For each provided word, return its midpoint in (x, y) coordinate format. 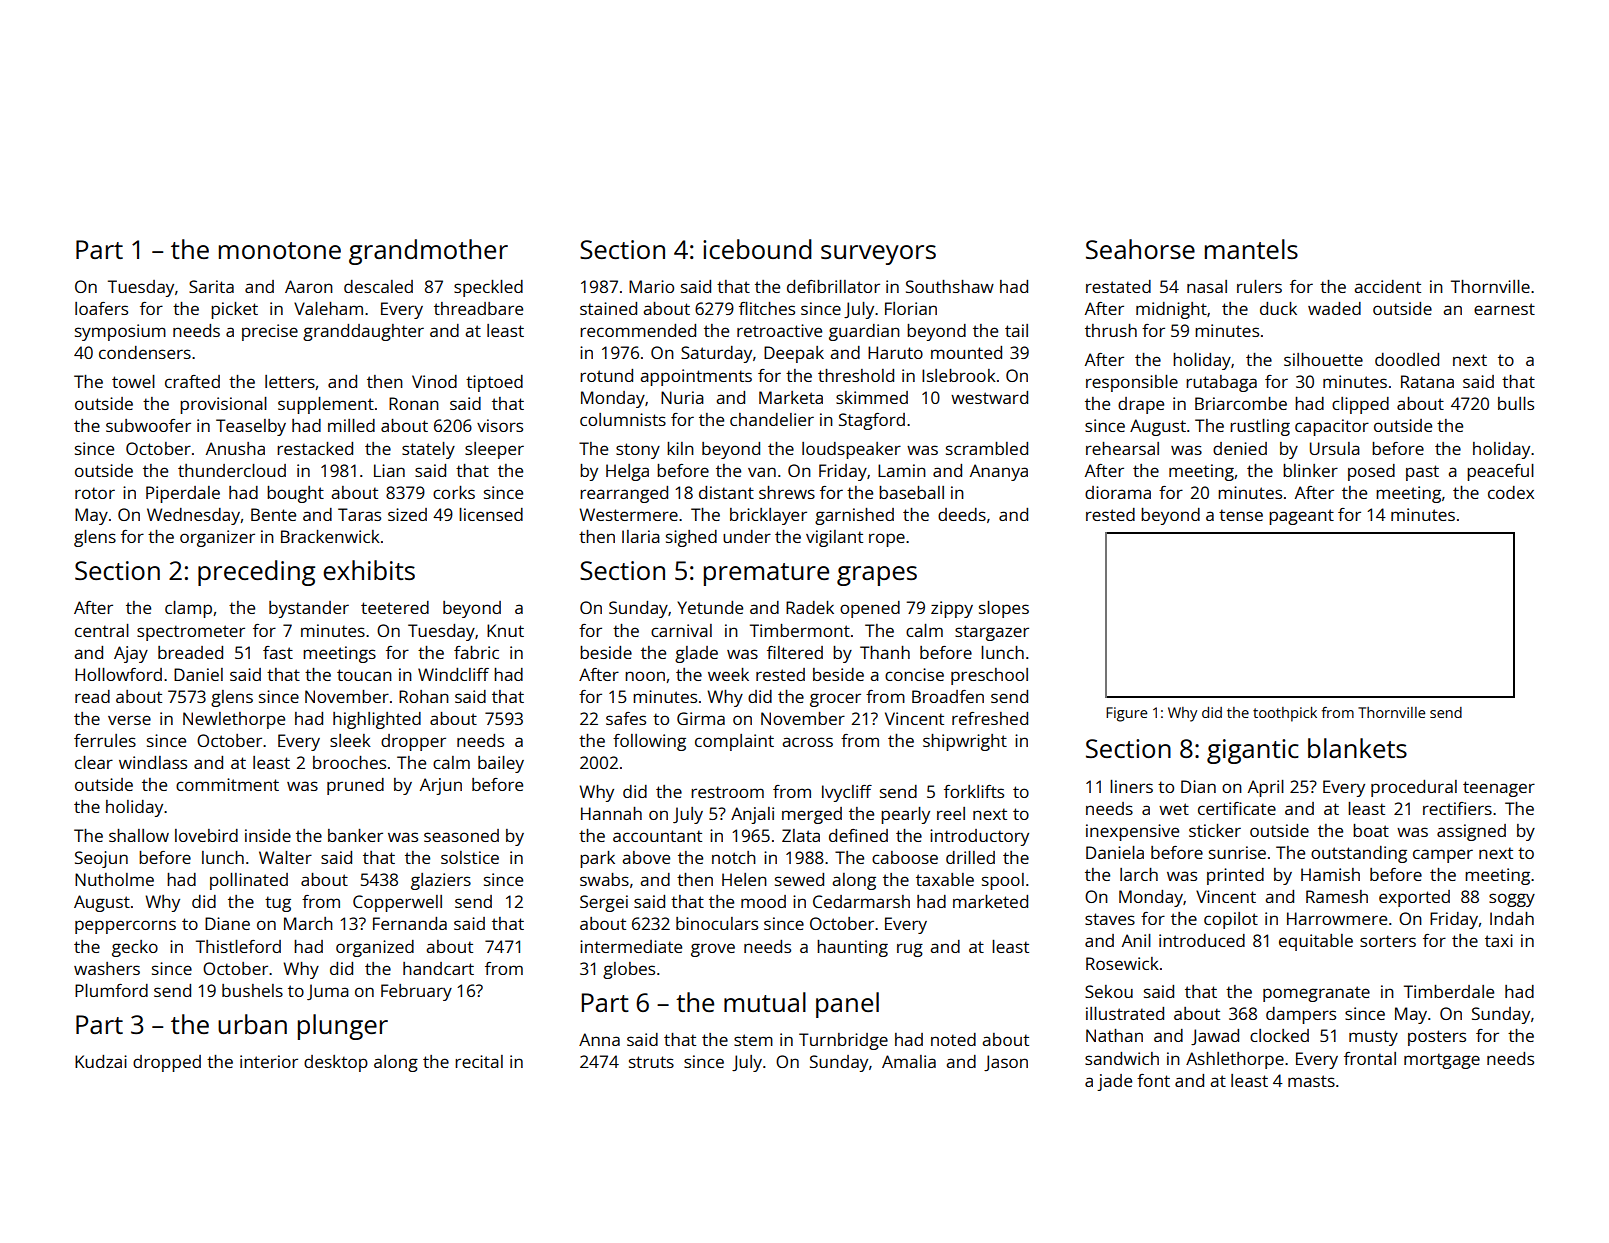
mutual (765, 1002)
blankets (1357, 748)
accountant (657, 836)
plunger (343, 1027)
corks (454, 492)
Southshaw (950, 286)
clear (94, 762)
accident (1387, 286)
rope (887, 540)
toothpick (1285, 714)
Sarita (211, 286)
